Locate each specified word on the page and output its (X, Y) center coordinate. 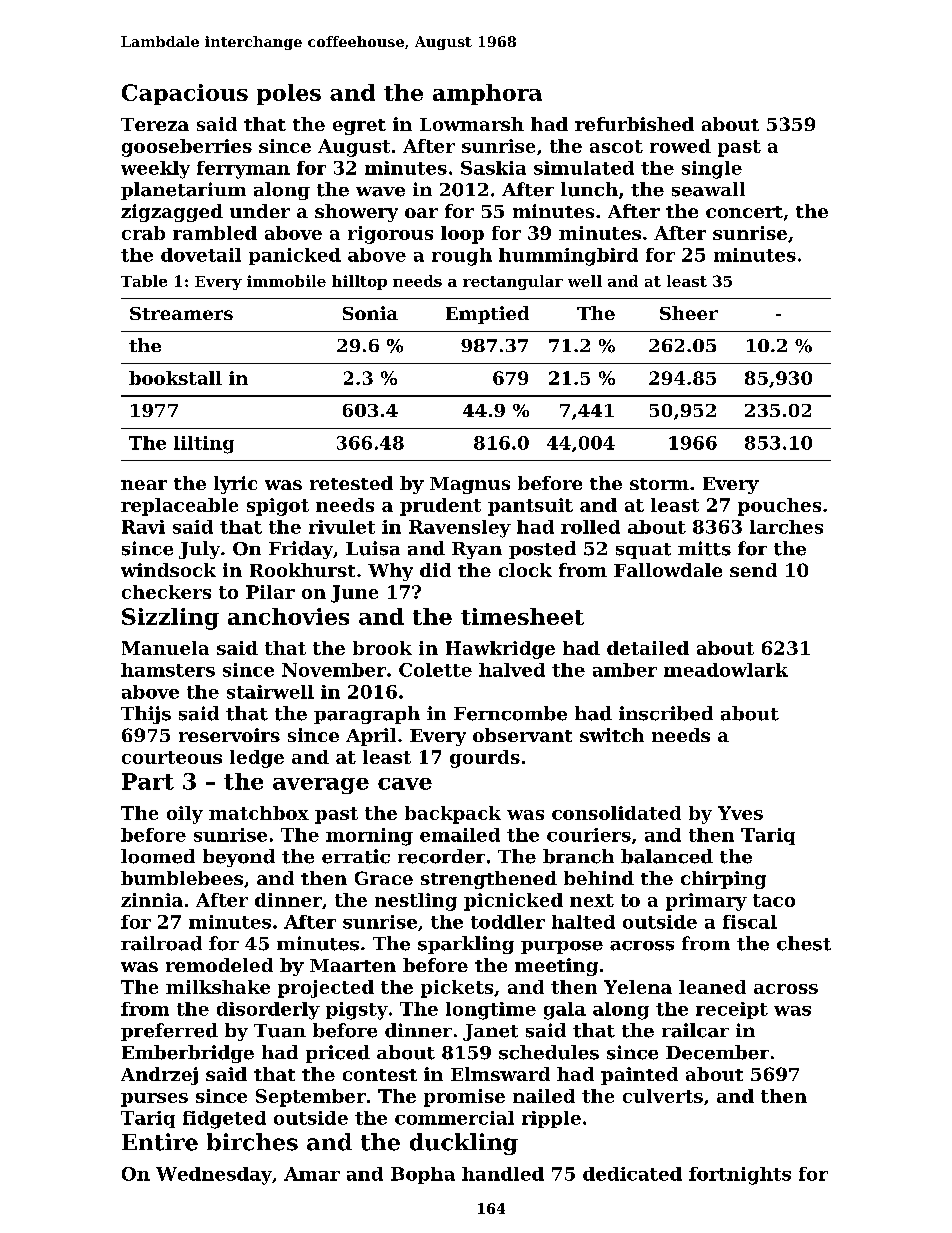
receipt (732, 1010)
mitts (704, 548)
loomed (158, 856)
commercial (454, 1118)
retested (351, 483)
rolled (590, 527)
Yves (740, 813)
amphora (487, 94)
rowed (680, 146)
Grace (384, 878)
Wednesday (214, 1176)
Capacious (185, 94)
